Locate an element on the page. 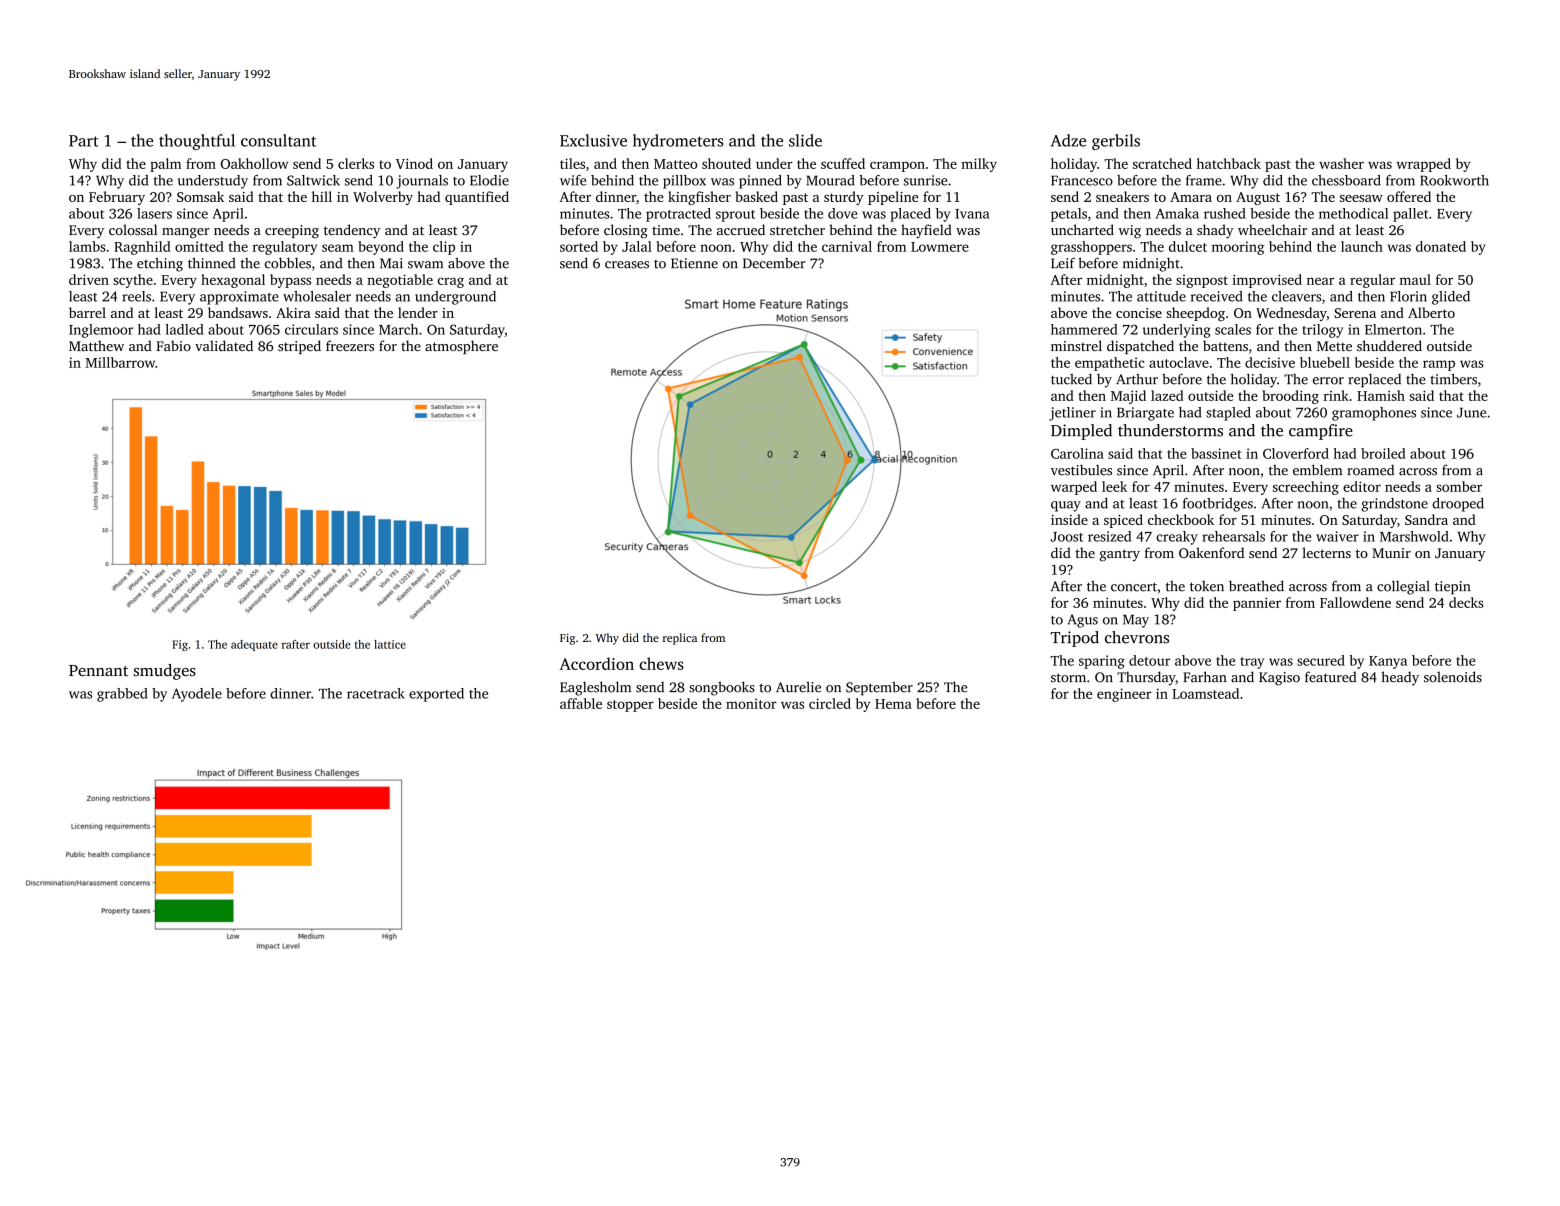 This page has height=1206, width=1560. Millbarrow is located at coordinates (120, 362).
